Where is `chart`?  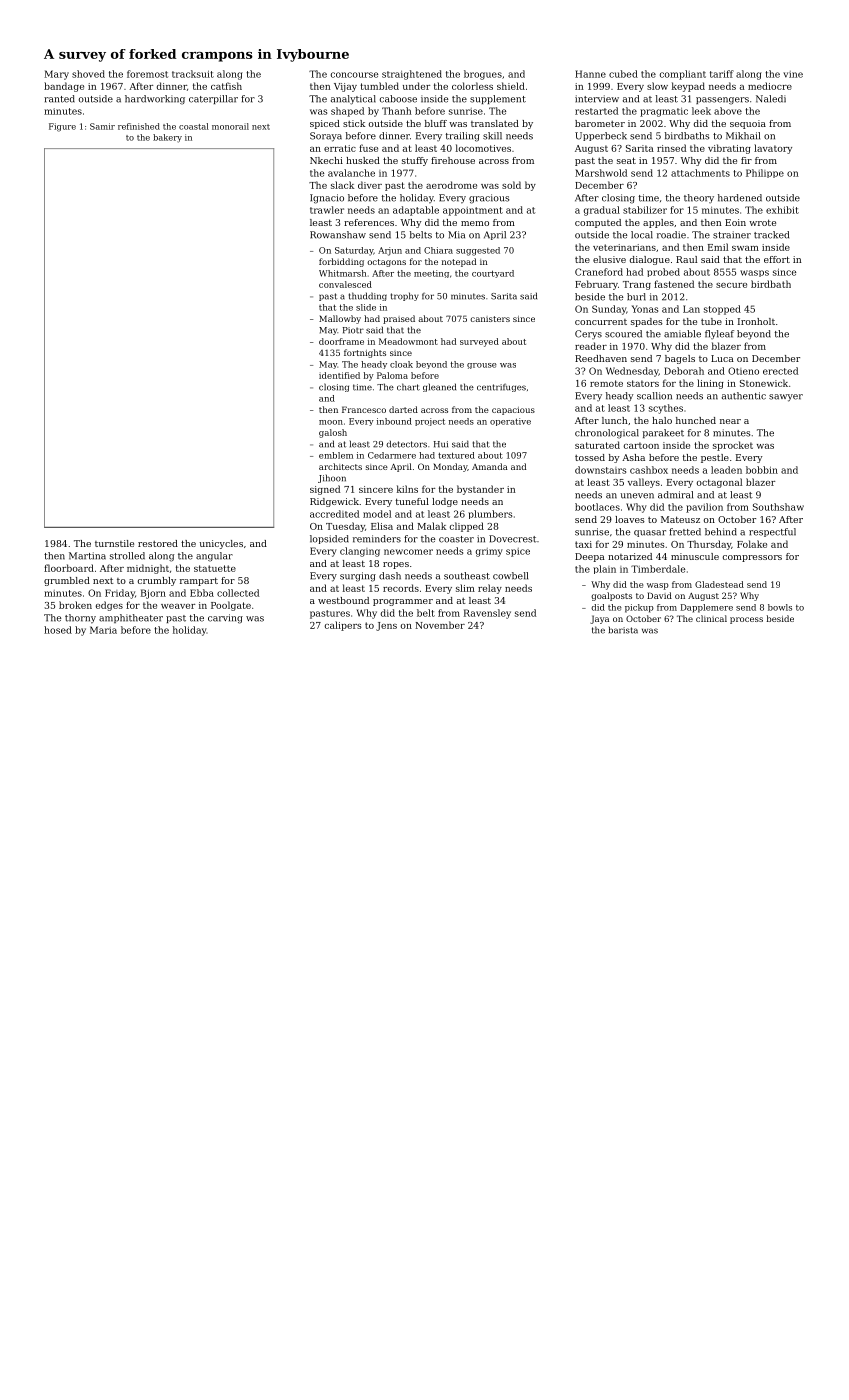
chart is located at coordinates (408, 387).
